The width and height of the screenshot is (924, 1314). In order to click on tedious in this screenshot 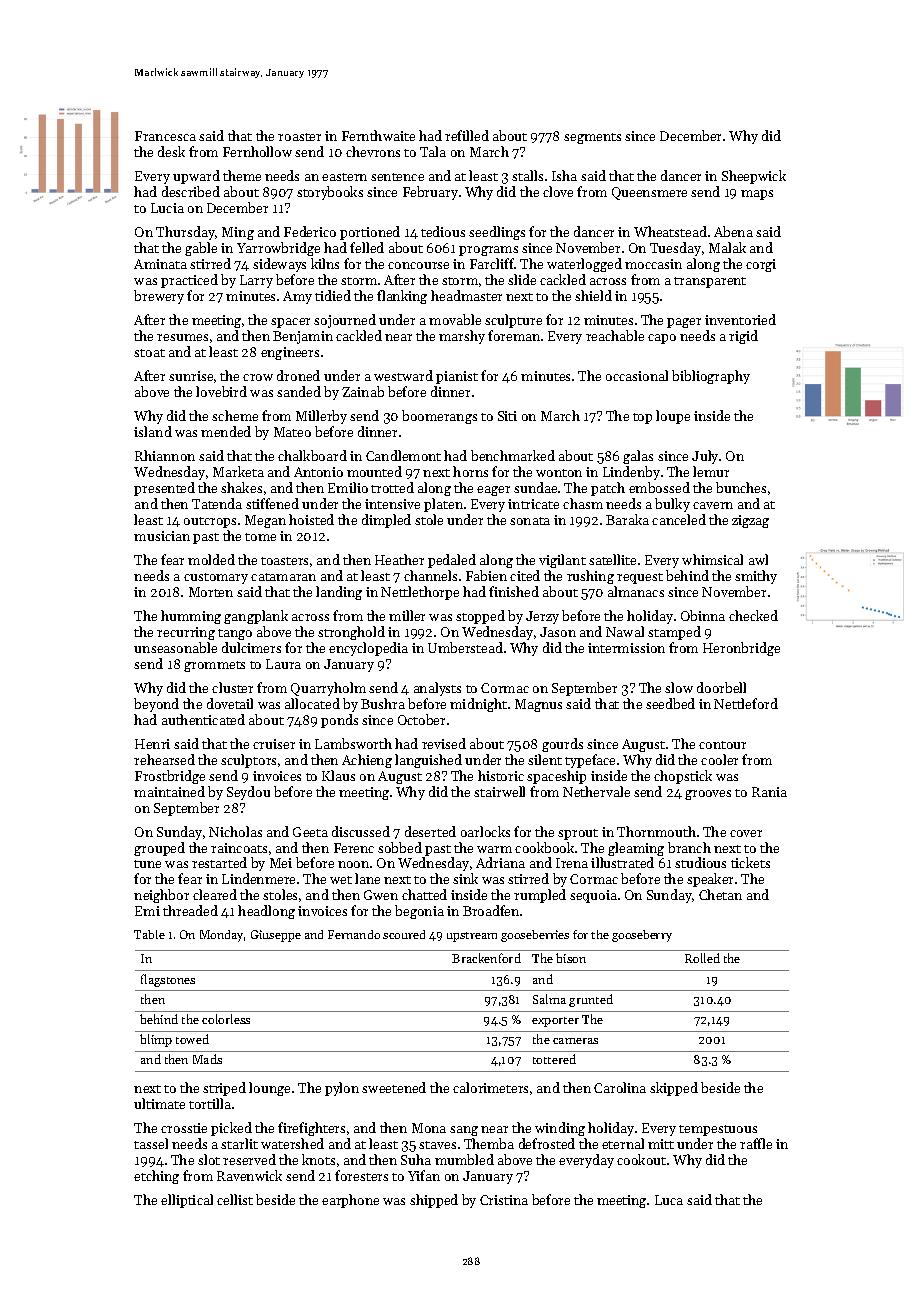, I will do `click(443, 231)`.
